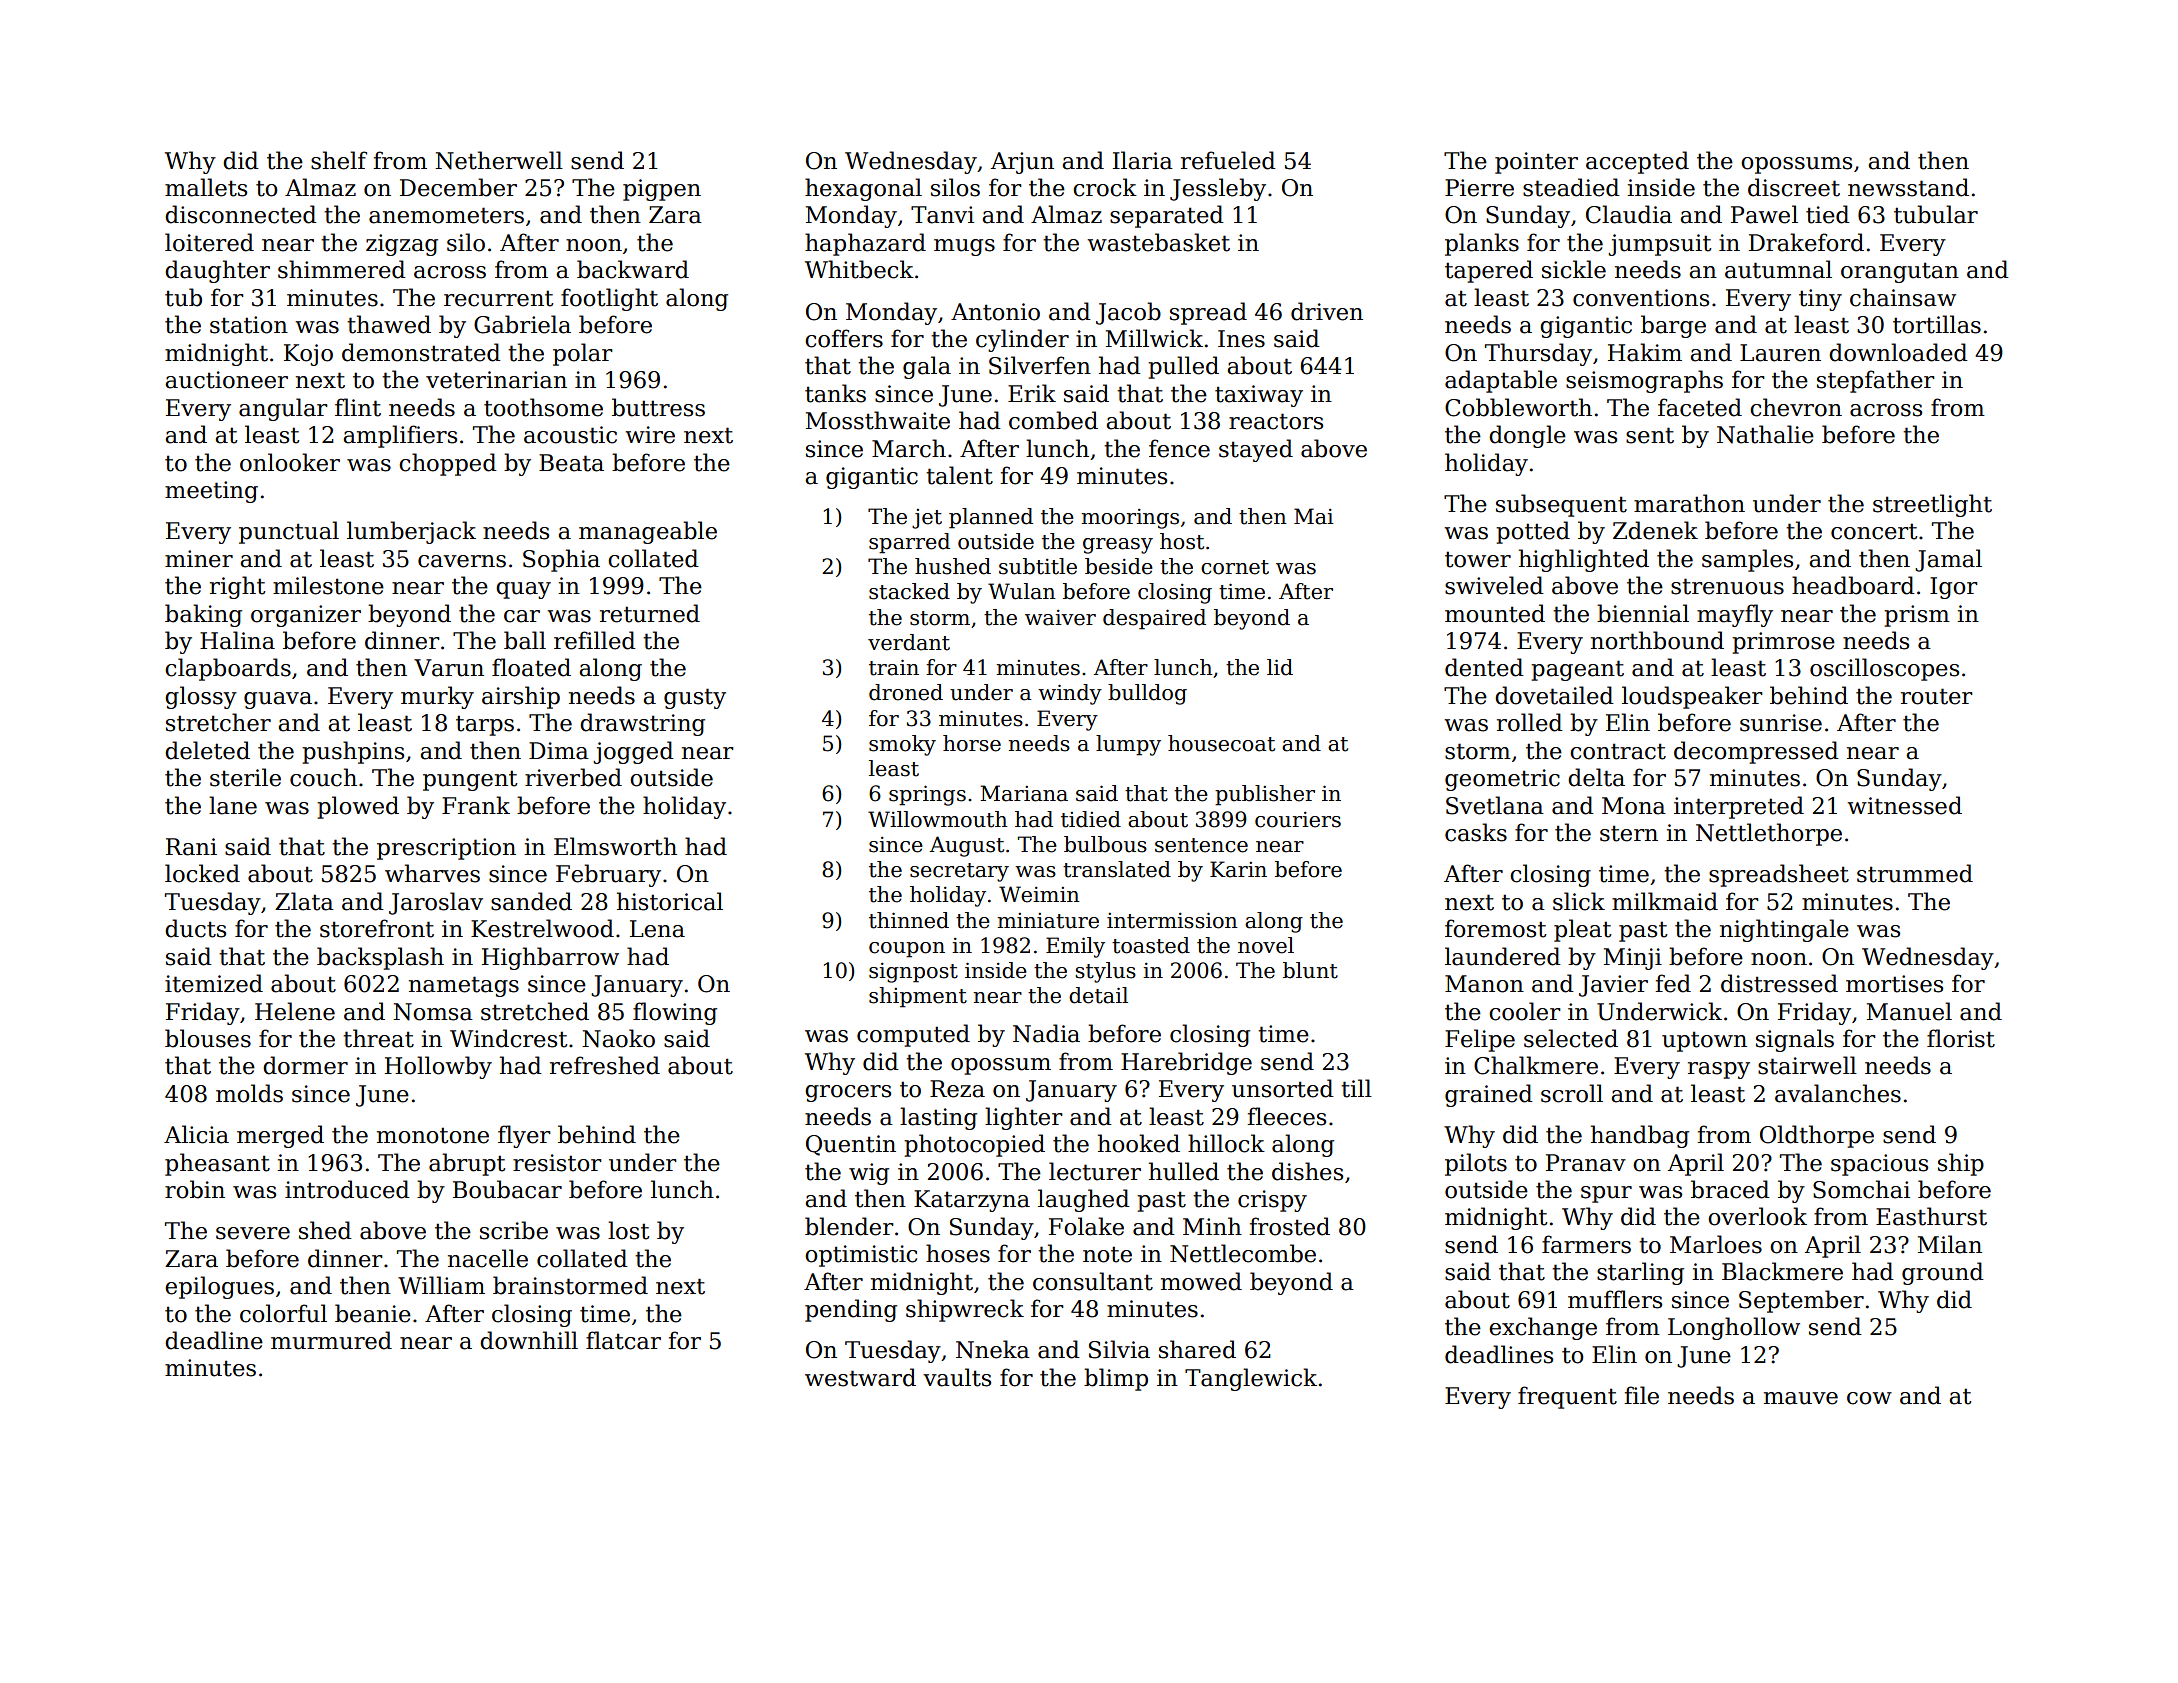 The height and width of the screenshot is (1683, 2178). Describe the element at coordinates (1543, 1328) in the screenshot. I see `exchange` at that location.
